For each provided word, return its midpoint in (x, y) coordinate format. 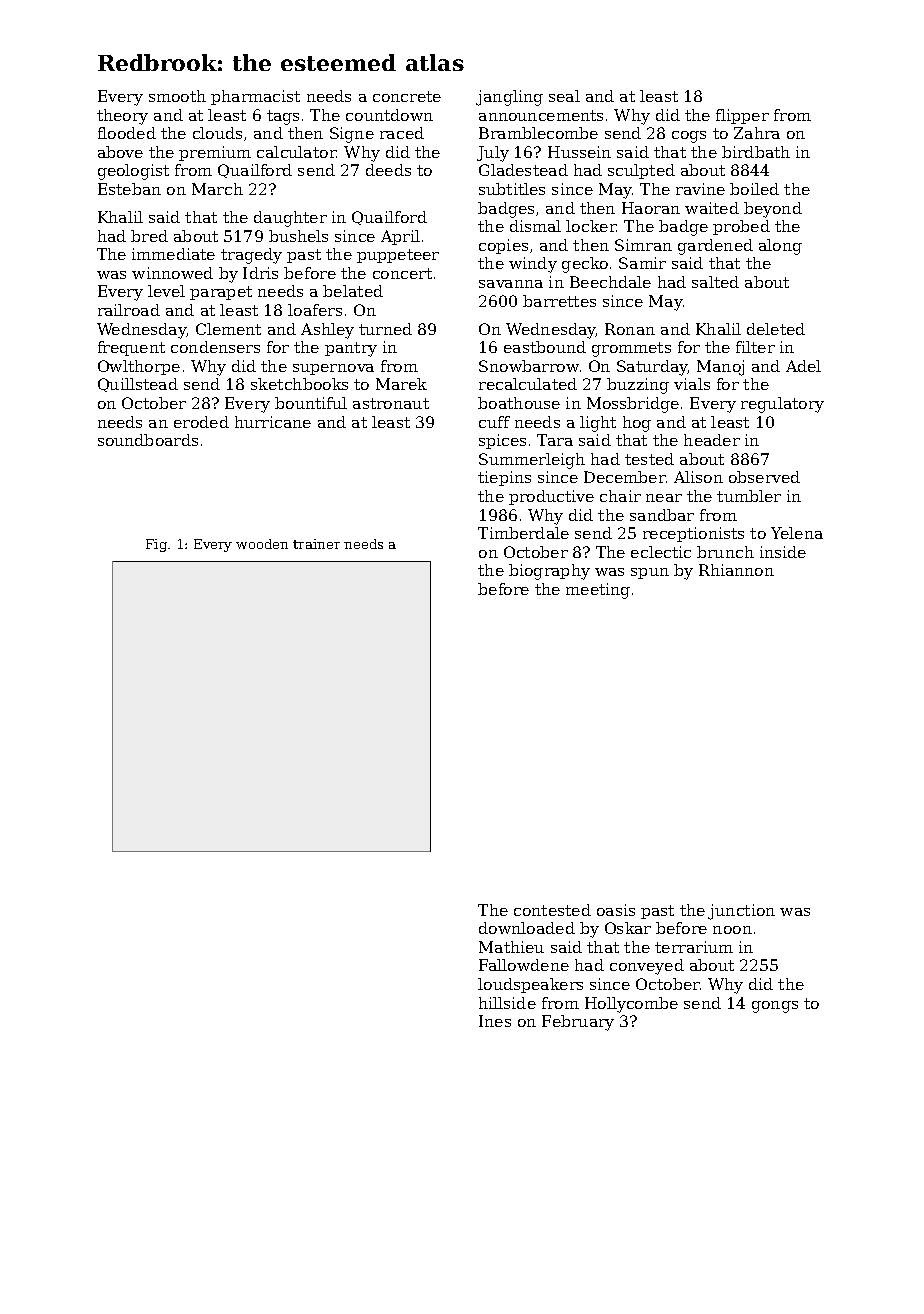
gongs (775, 1007)
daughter (290, 219)
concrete (407, 96)
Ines (495, 1021)
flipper (742, 116)
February (578, 1023)
